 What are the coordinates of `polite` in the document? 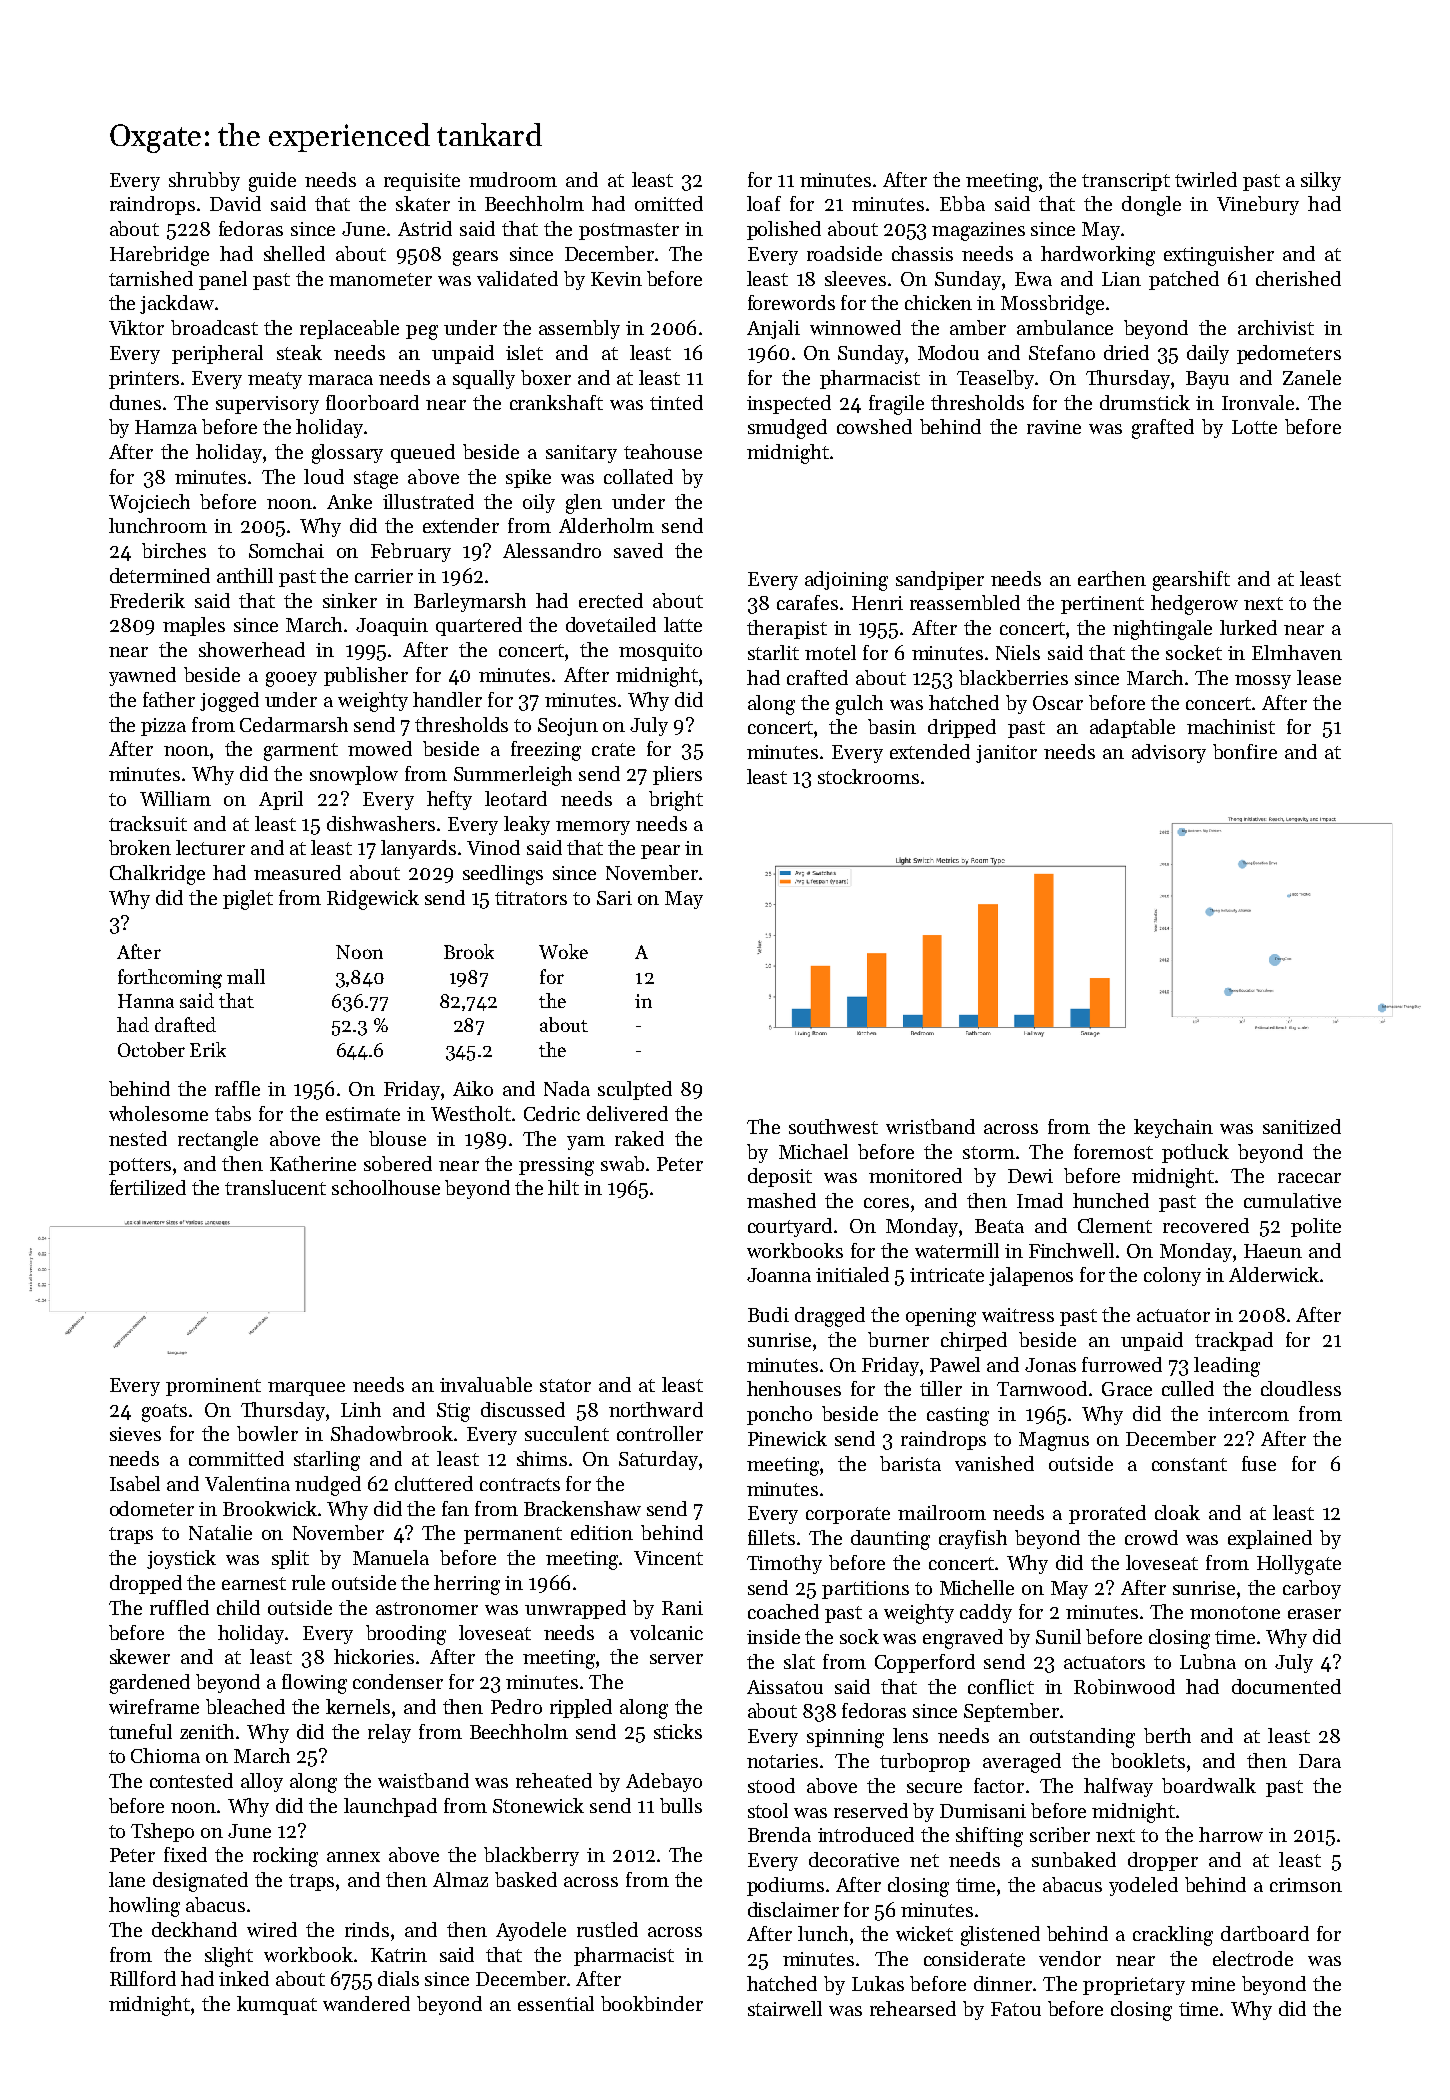 It's located at (1316, 1227).
